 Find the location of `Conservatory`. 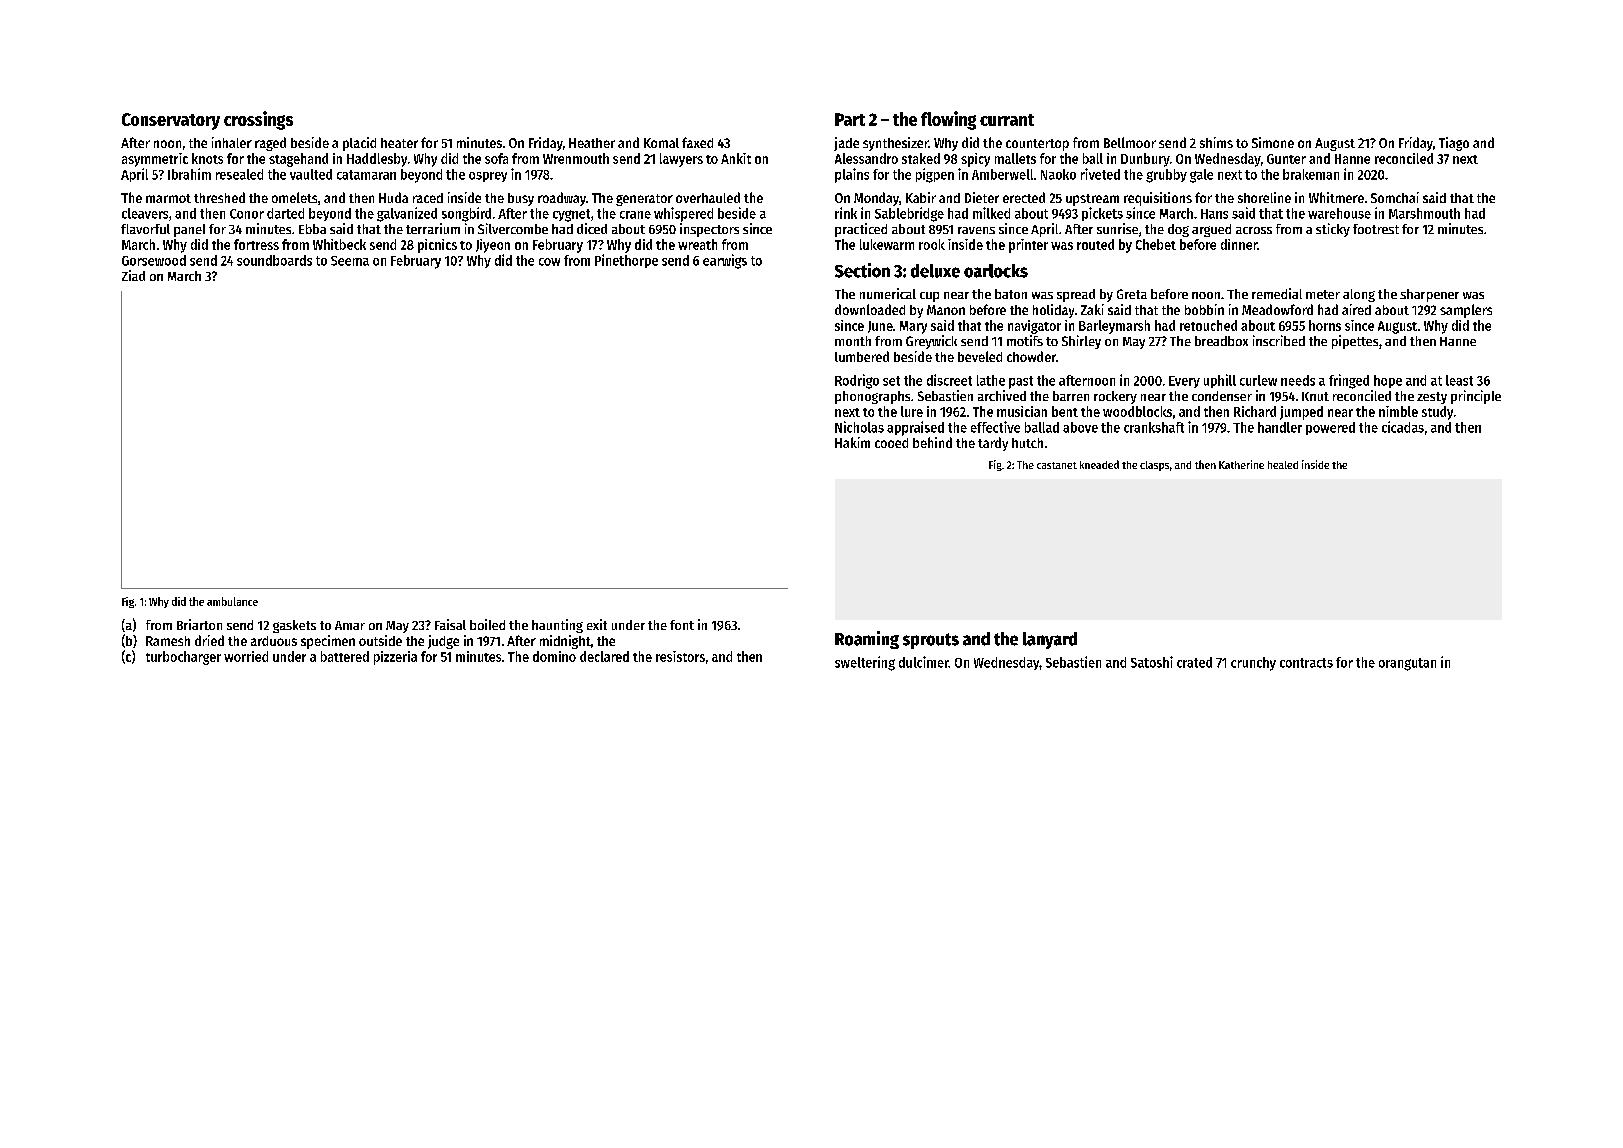

Conservatory is located at coordinates (171, 121).
